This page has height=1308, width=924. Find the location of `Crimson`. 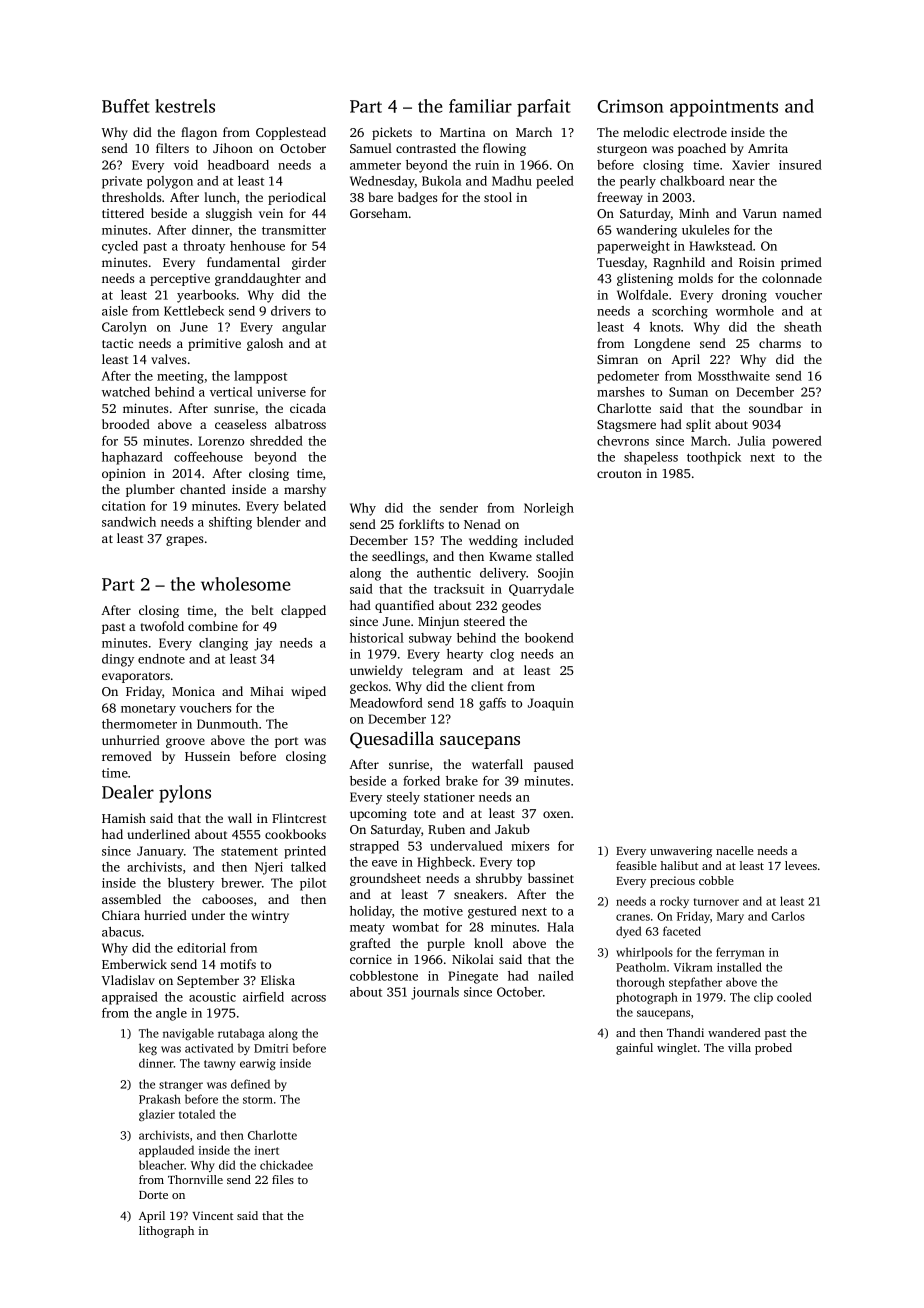

Crimson is located at coordinates (630, 106).
